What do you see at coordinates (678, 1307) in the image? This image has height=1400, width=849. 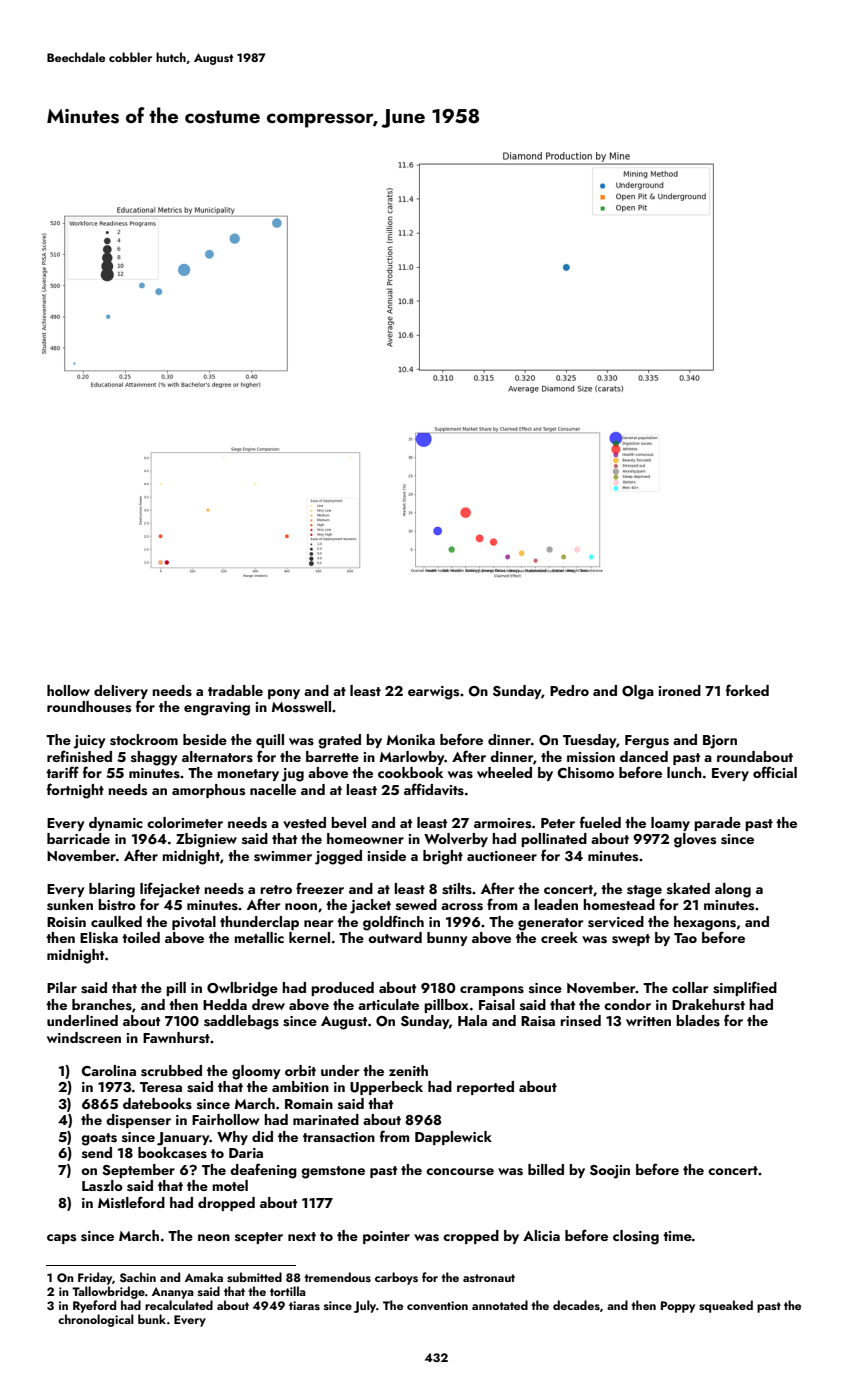 I see `Poppy` at bounding box center [678, 1307].
